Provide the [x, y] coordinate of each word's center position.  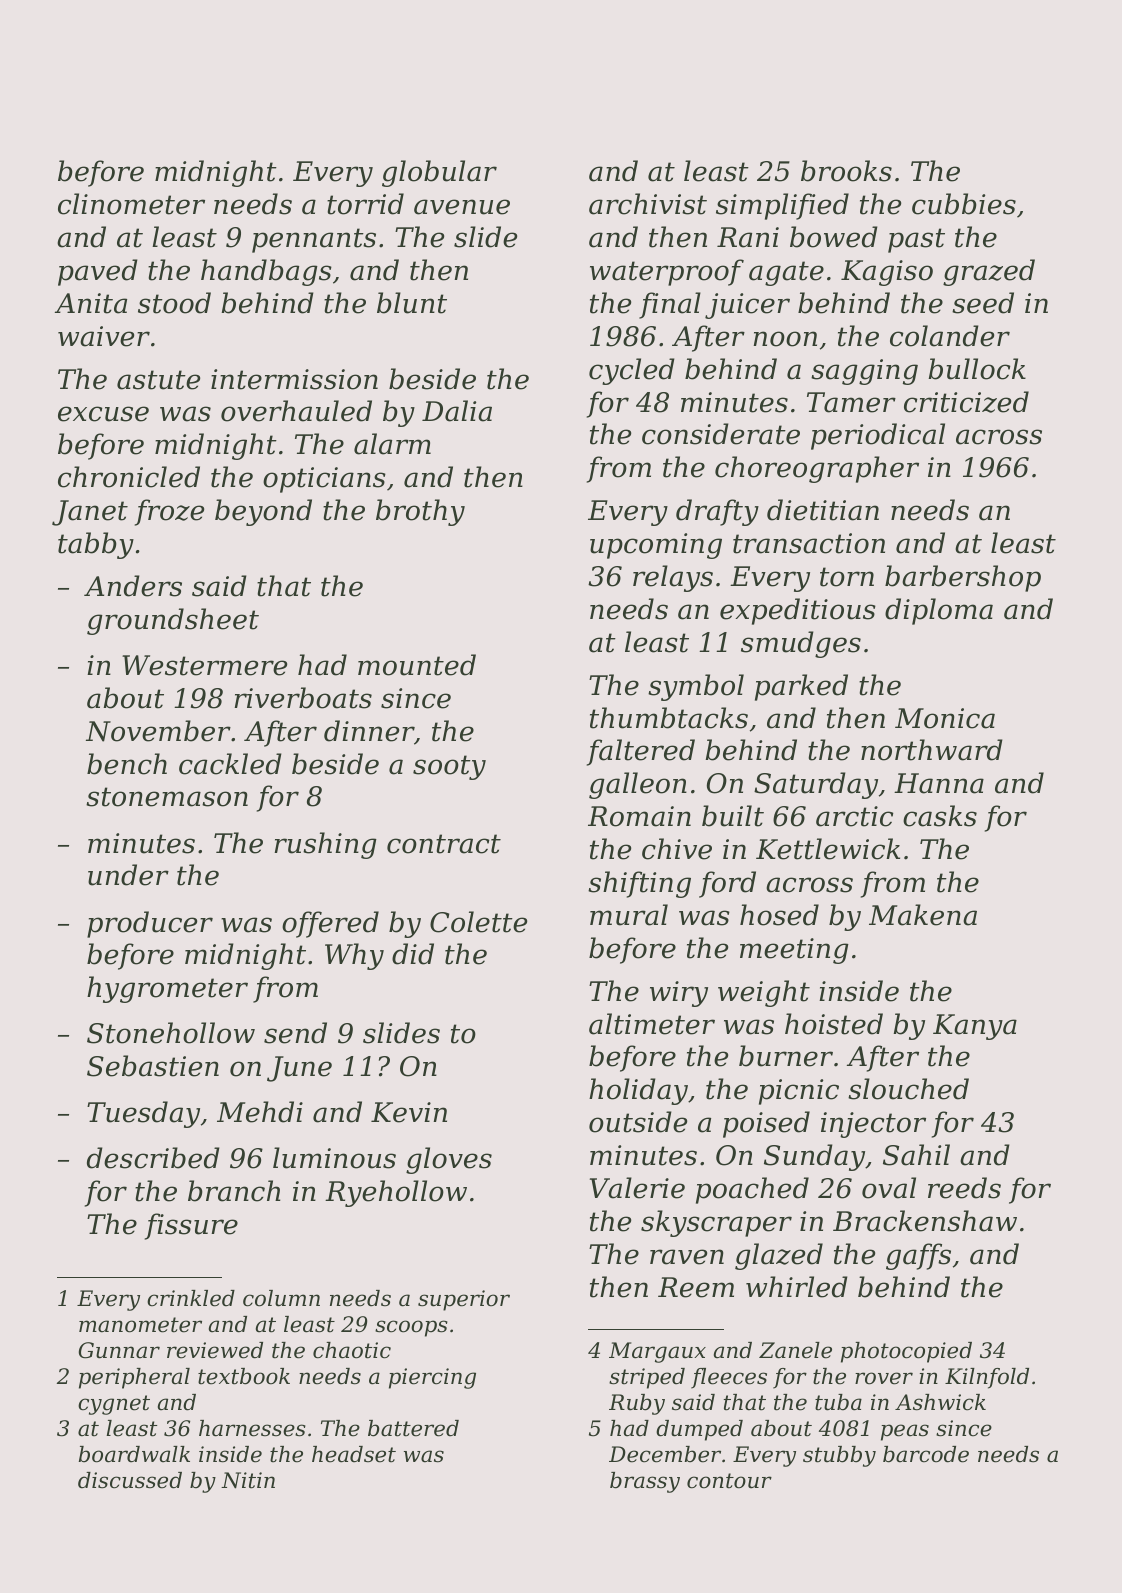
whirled [797, 1287]
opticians [324, 480]
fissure [191, 1226]
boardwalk [134, 1454]
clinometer [131, 204]
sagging [864, 372]
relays [673, 578]
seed [983, 303]
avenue [462, 207]
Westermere [204, 665]
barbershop [963, 578]
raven [687, 1257]
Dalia [457, 411]
